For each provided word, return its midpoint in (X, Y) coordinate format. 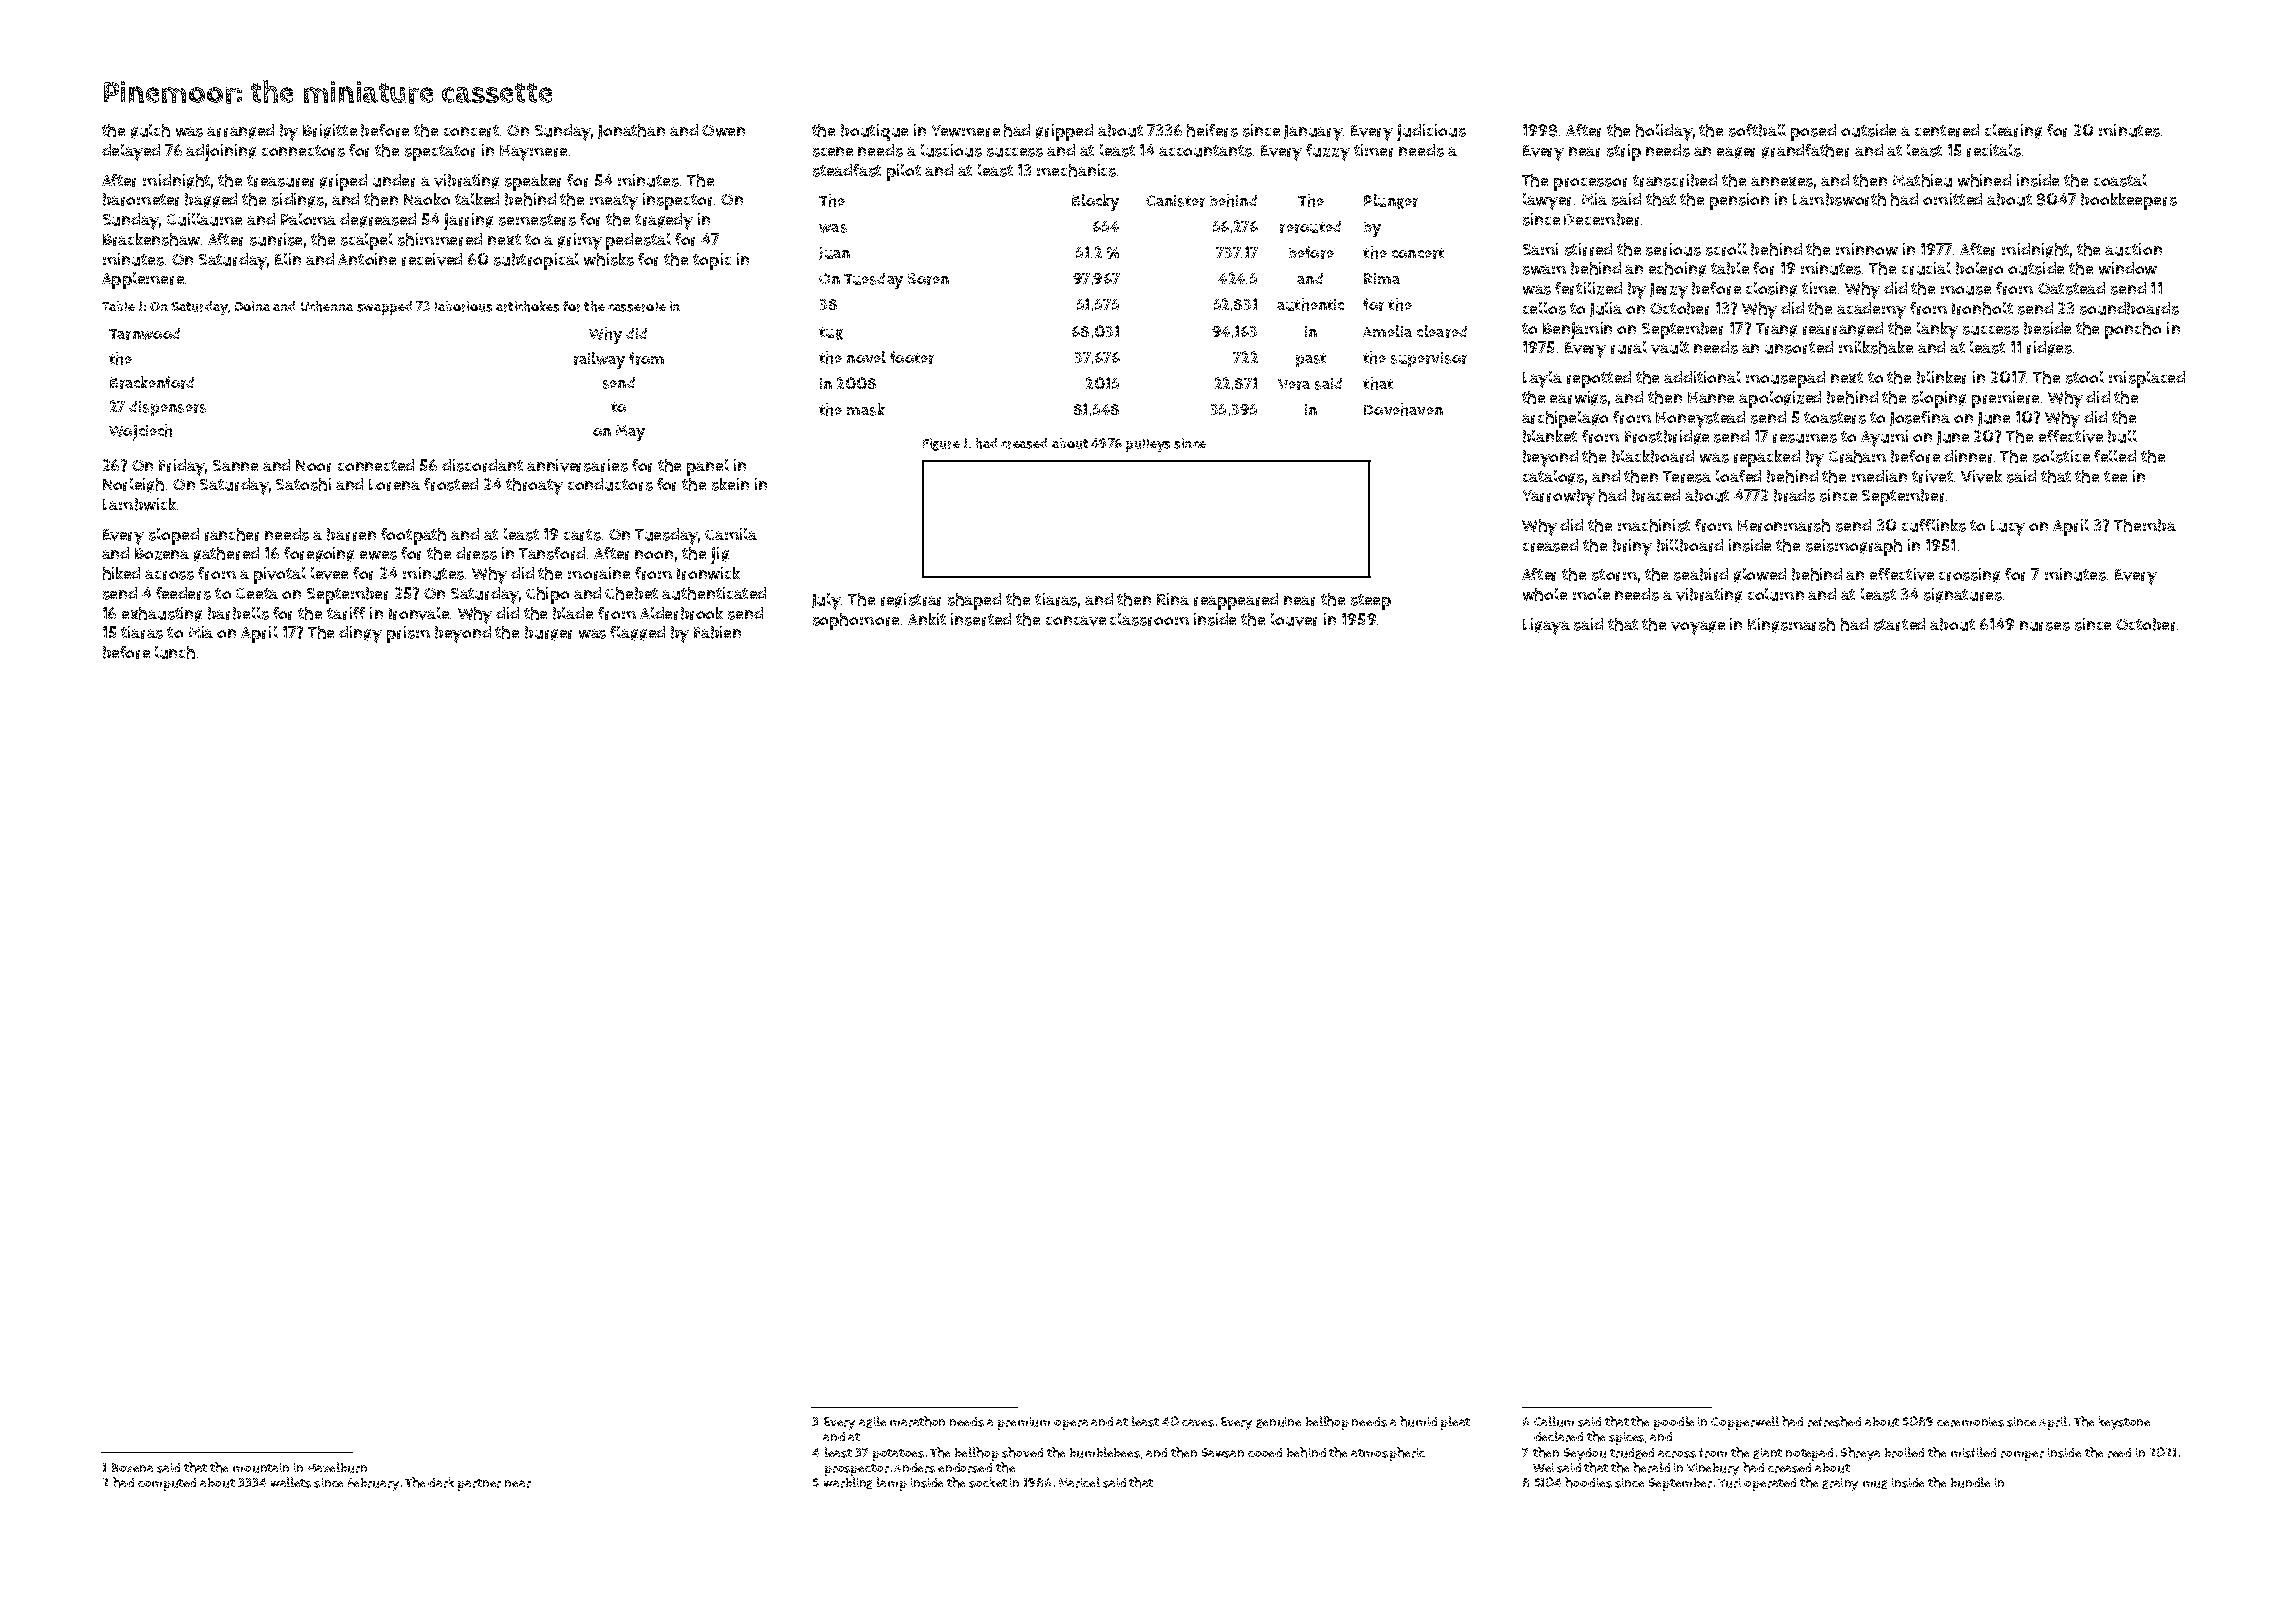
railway (599, 360)
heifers (1212, 130)
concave (1076, 621)
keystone (2124, 1423)
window (2128, 268)
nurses (2045, 626)
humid (1418, 1421)
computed (167, 1484)
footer (912, 357)
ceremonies (1970, 1422)
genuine (1278, 1422)
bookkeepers (2129, 201)
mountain (261, 1468)
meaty (614, 202)
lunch (175, 652)
